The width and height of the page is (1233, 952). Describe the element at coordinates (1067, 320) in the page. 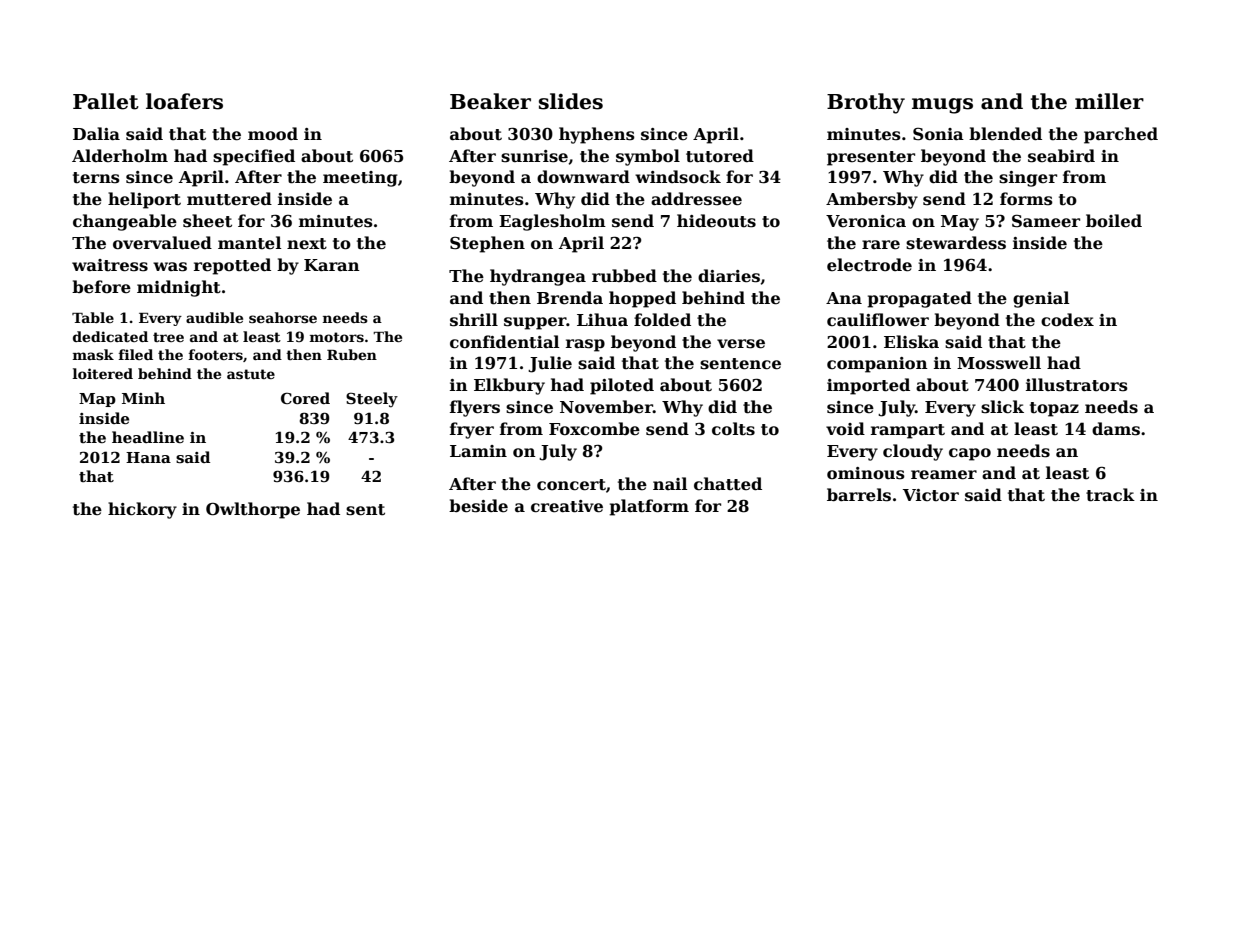

I see `codex` at that location.
